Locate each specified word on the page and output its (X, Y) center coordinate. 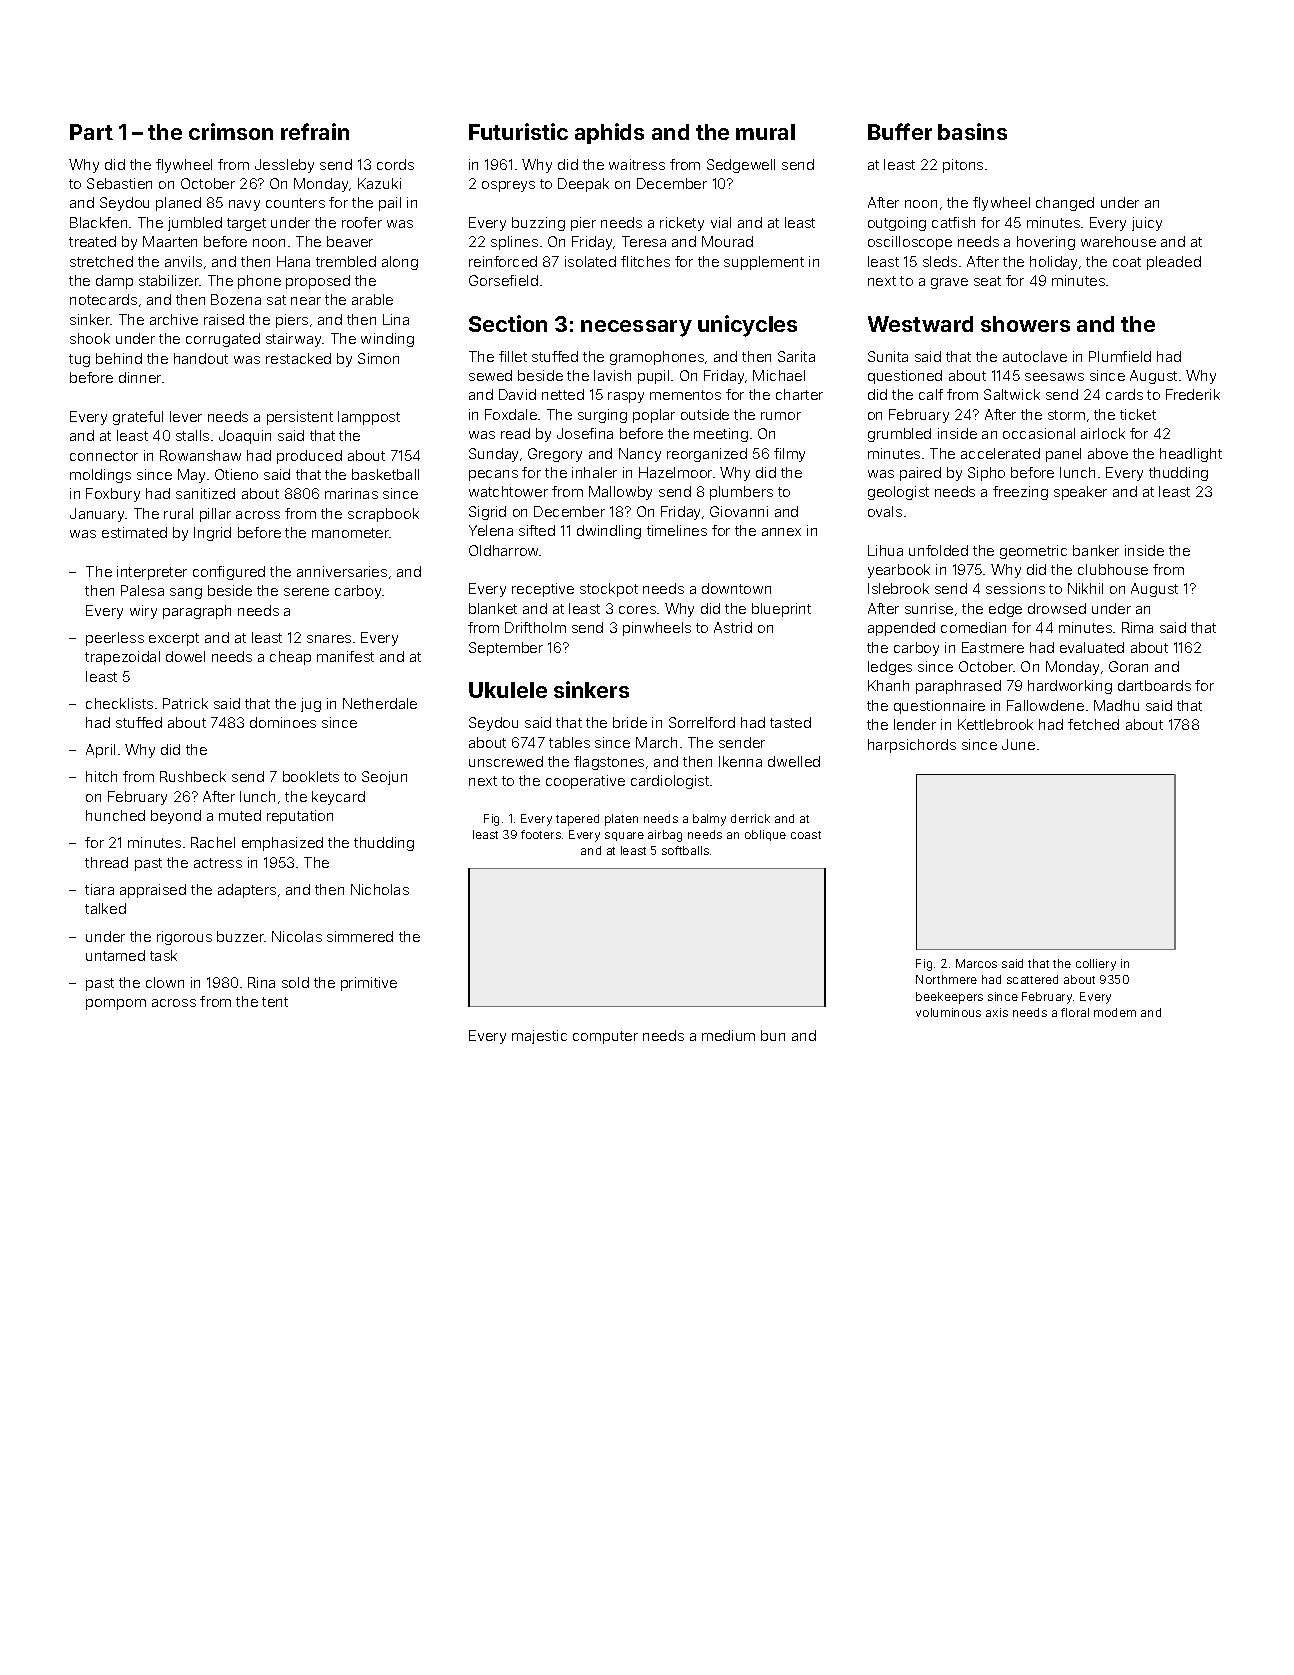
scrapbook (383, 515)
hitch (101, 776)
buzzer (240, 936)
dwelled (794, 761)
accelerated (1000, 453)
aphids (609, 133)
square (624, 836)
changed (1065, 204)
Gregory (555, 455)
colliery (1096, 965)
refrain (315, 131)
